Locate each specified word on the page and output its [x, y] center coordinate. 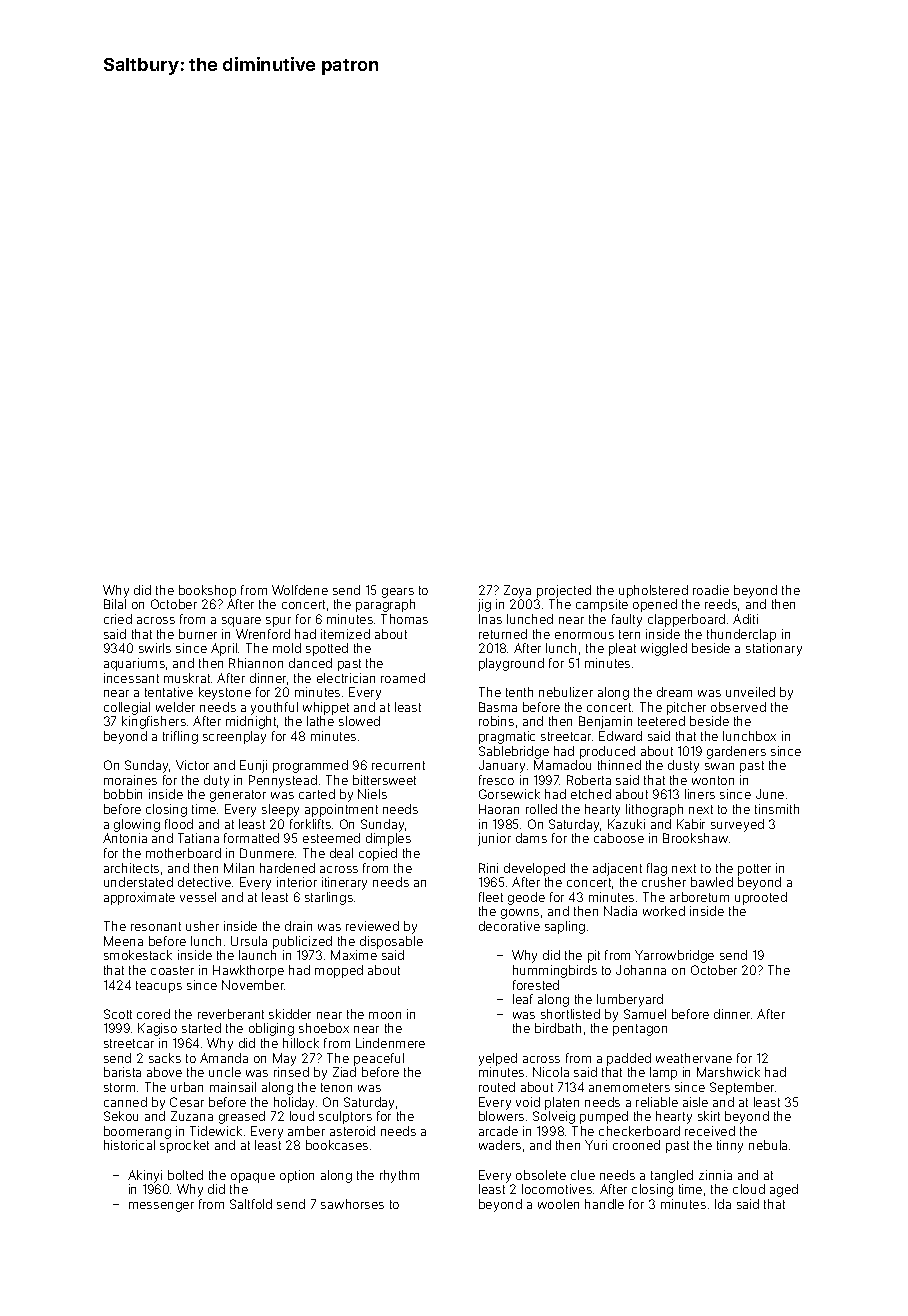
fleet [491, 897]
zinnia [715, 1175]
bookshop [207, 591]
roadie [711, 590]
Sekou [121, 1116]
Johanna [641, 970]
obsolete [541, 1175]
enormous [584, 635]
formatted [251, 838]
